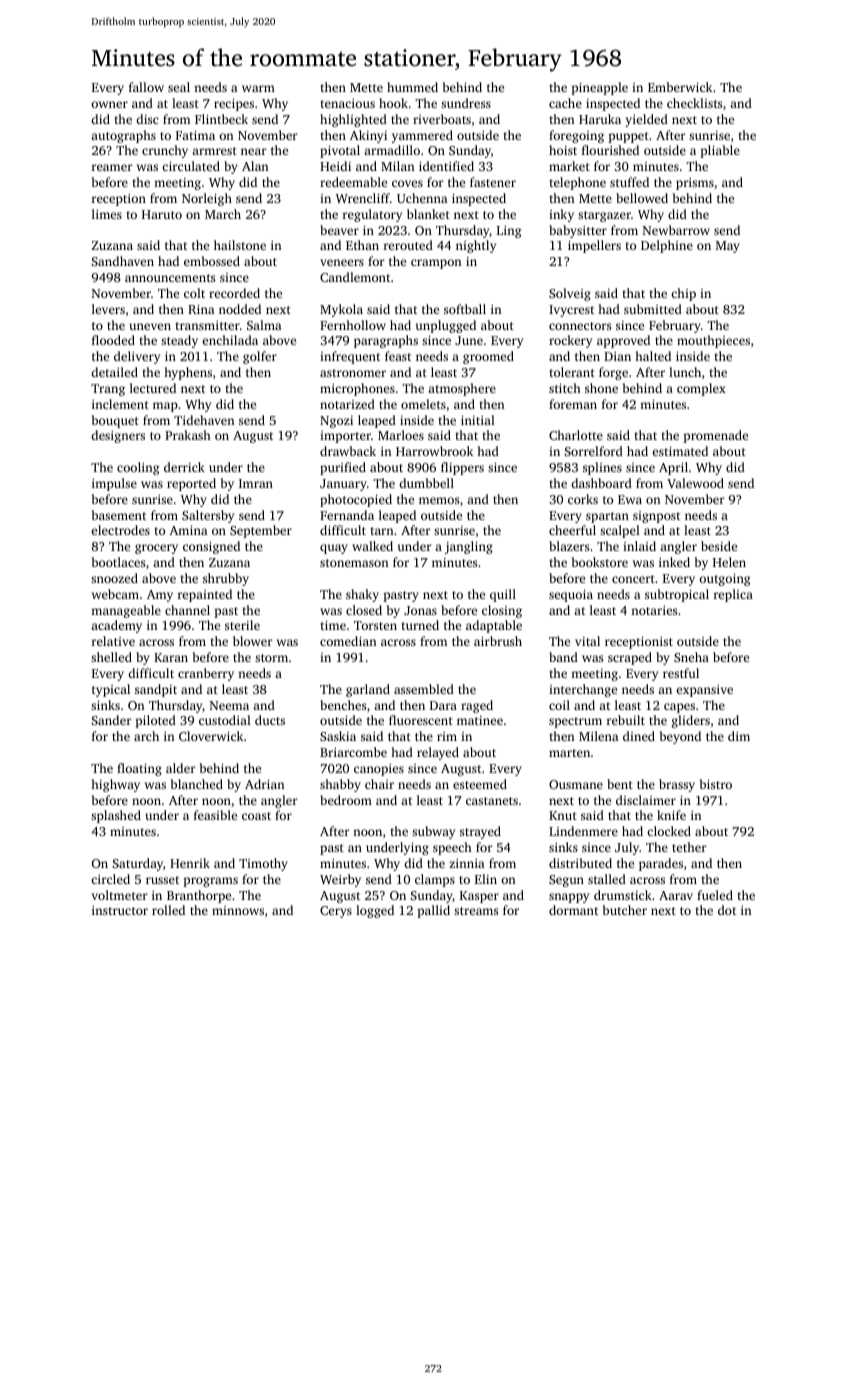 The height and width of the document is (1400, 849). What do you see at coordinates (168, 910) in the document?
I see `rolled` at bounding box center [168, 910].
